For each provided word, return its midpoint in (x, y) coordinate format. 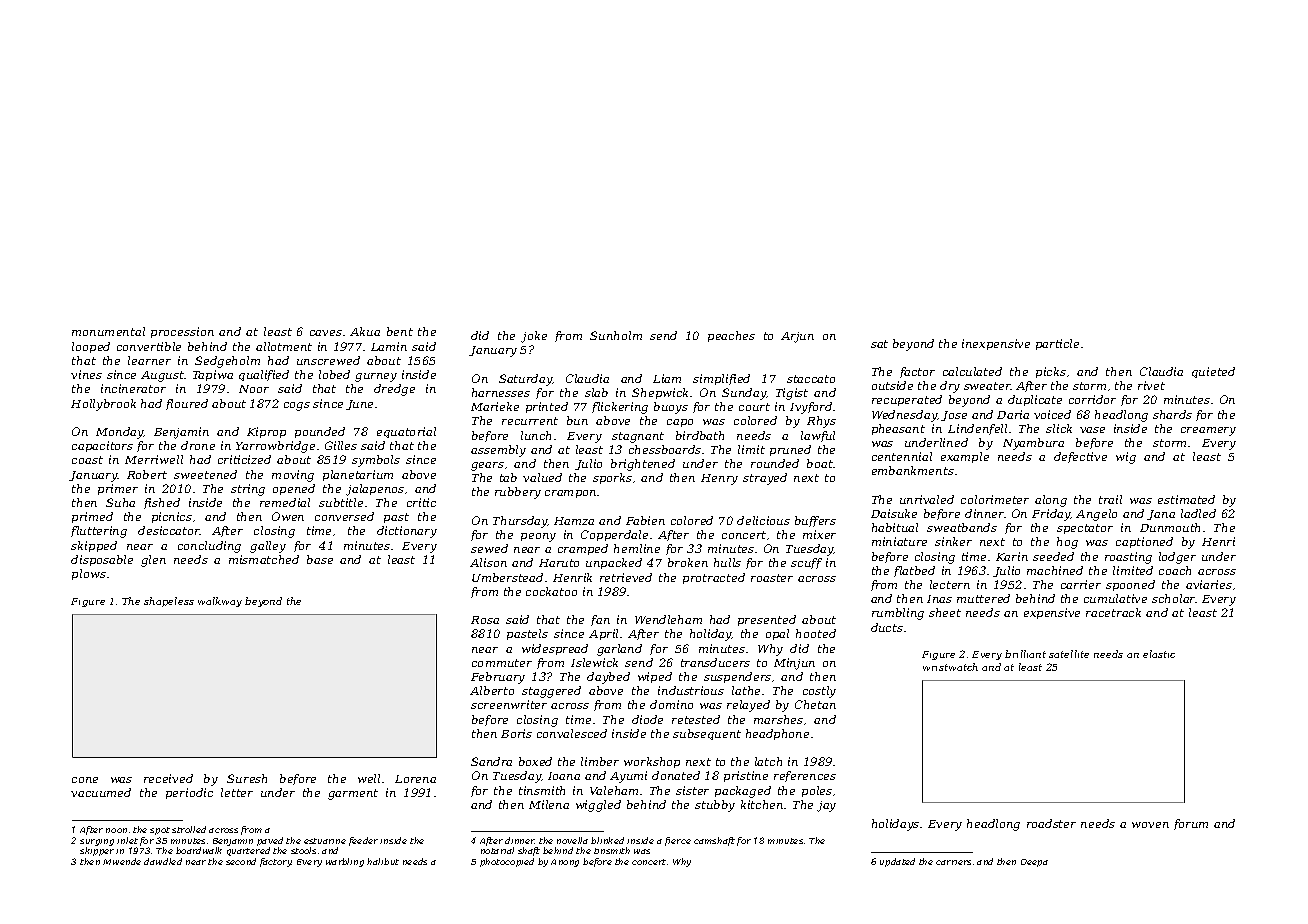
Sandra (491, 761)
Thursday (520, 522)
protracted (714, 578)
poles (817, 791)
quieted (1213, 372)
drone (198, 445)
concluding (209, 547)
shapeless (169, 602)
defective (1080, 457)
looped (91, 347)
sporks (612, 478)
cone (85, 780)
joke (534, 337)
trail (1110, 499)
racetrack (1113, 612)
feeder (363, 841)
